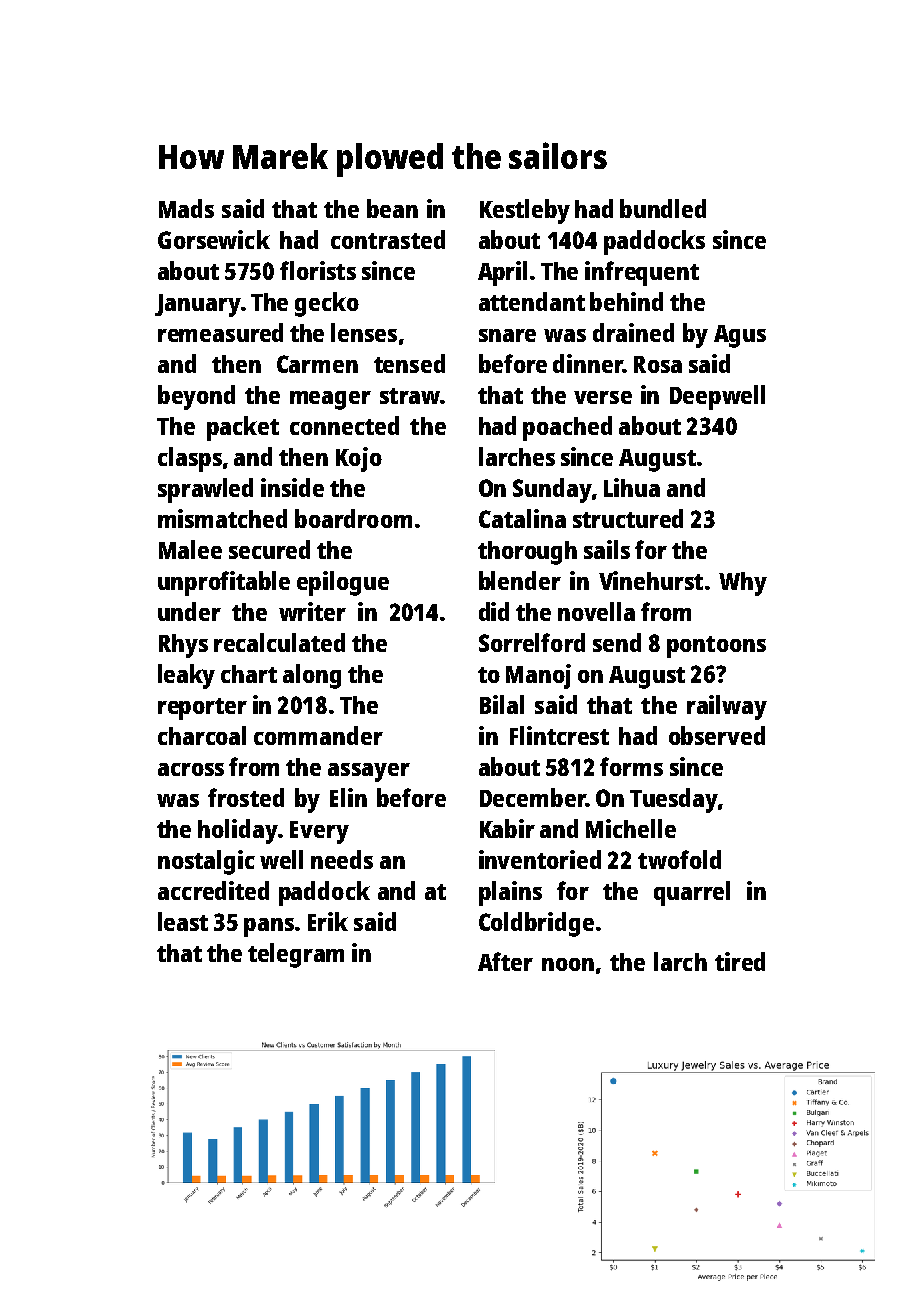  Describe the element at coordinates (663, 208) in the page. I see `bundled` at that location.
